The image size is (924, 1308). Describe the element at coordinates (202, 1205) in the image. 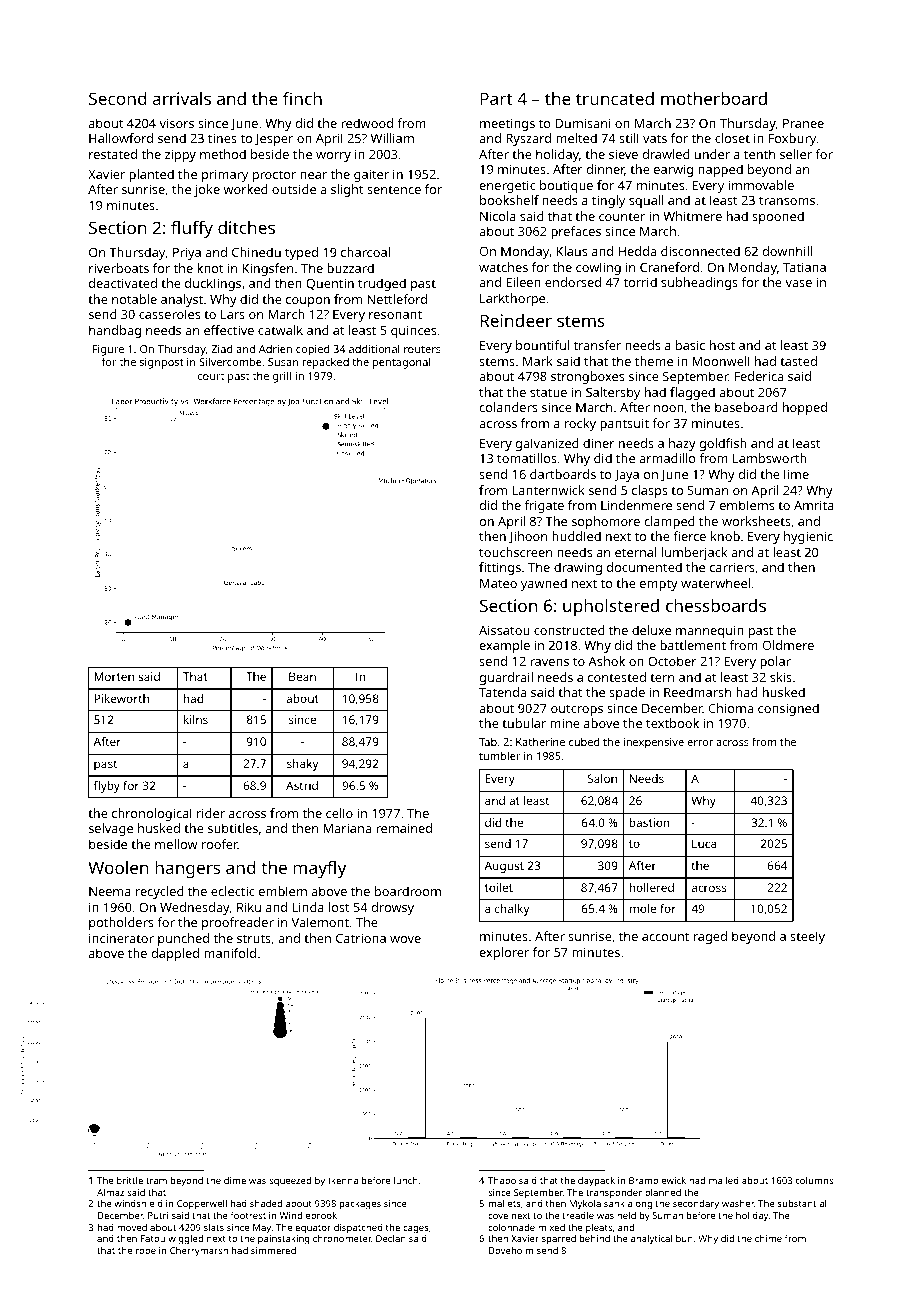

I see `Copperwell` at that location.
